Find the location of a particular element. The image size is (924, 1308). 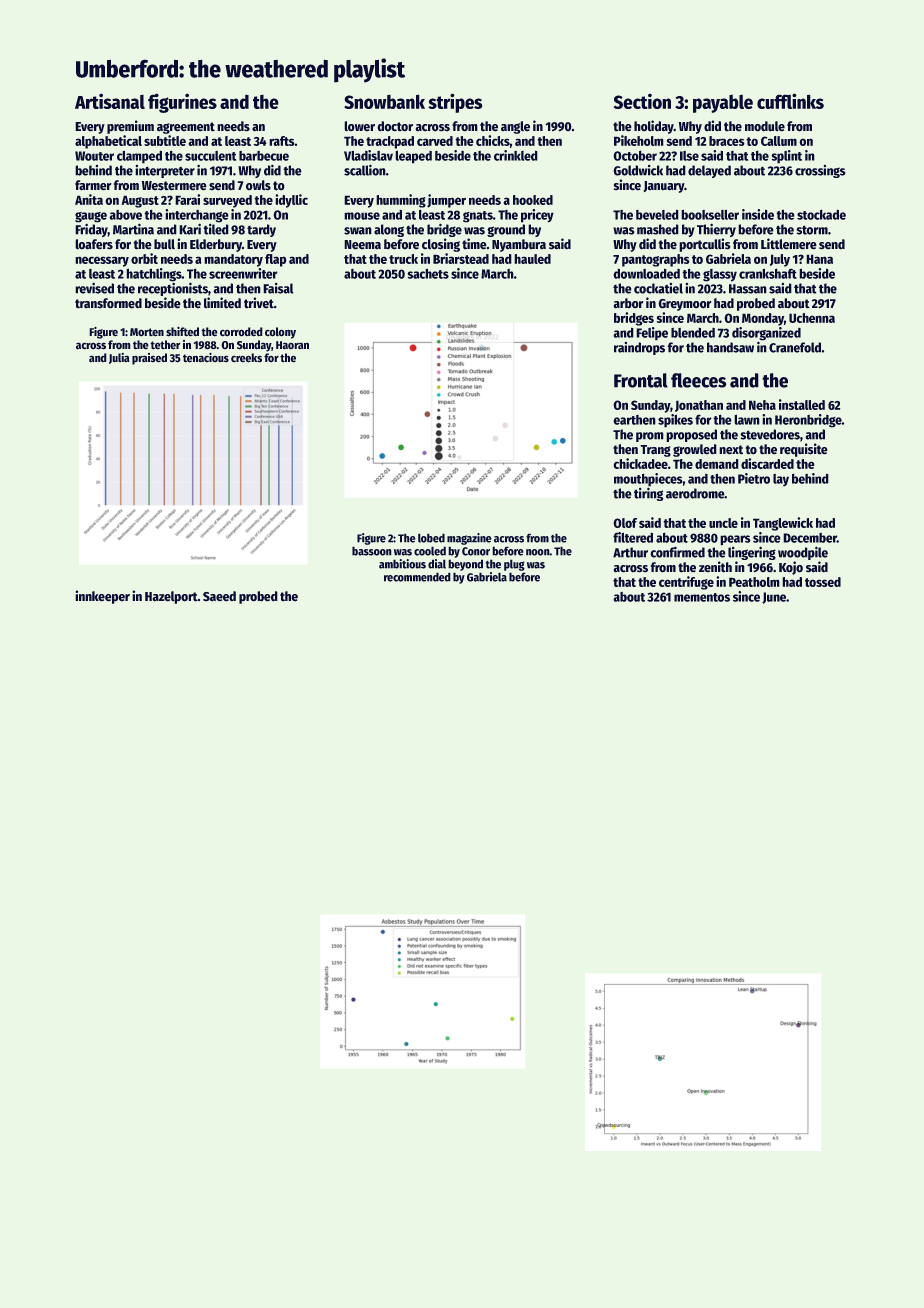

lawn is located at coordinates (747, 419).
